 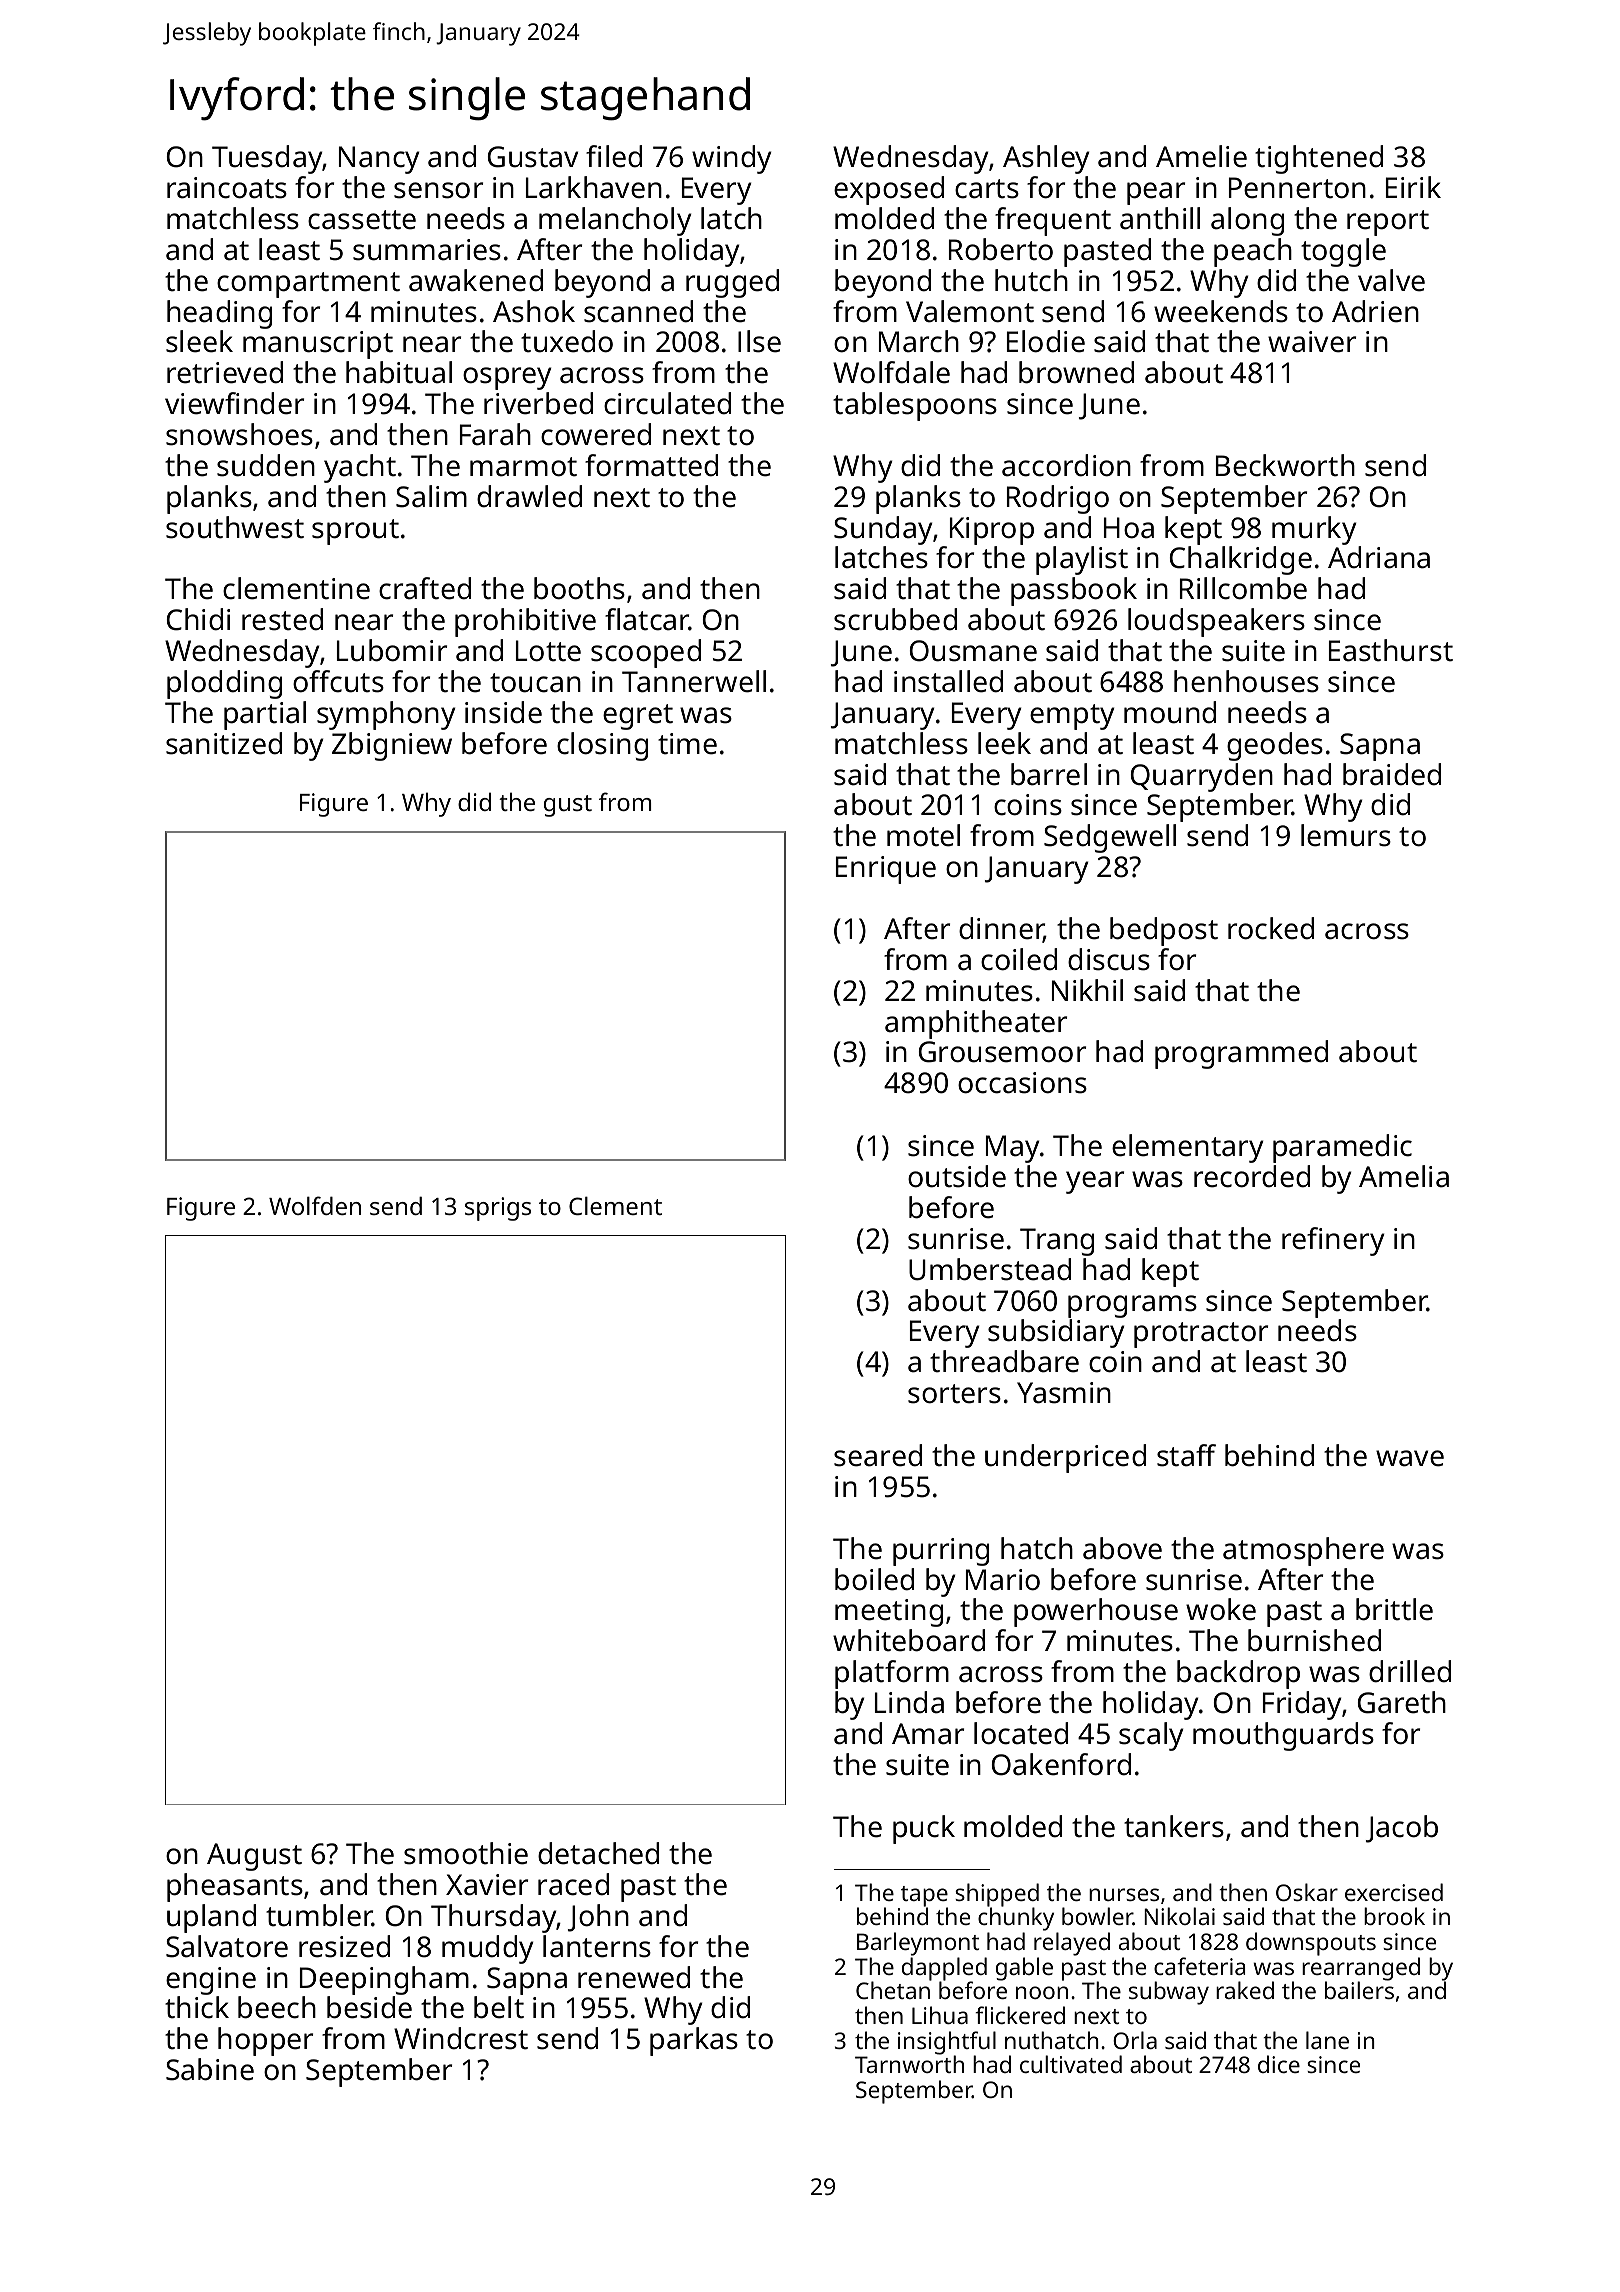 What do you see at coordinates (1394, 1609) in the screenshot?
I see `brittle` at bounding box center [1394, 1609].
